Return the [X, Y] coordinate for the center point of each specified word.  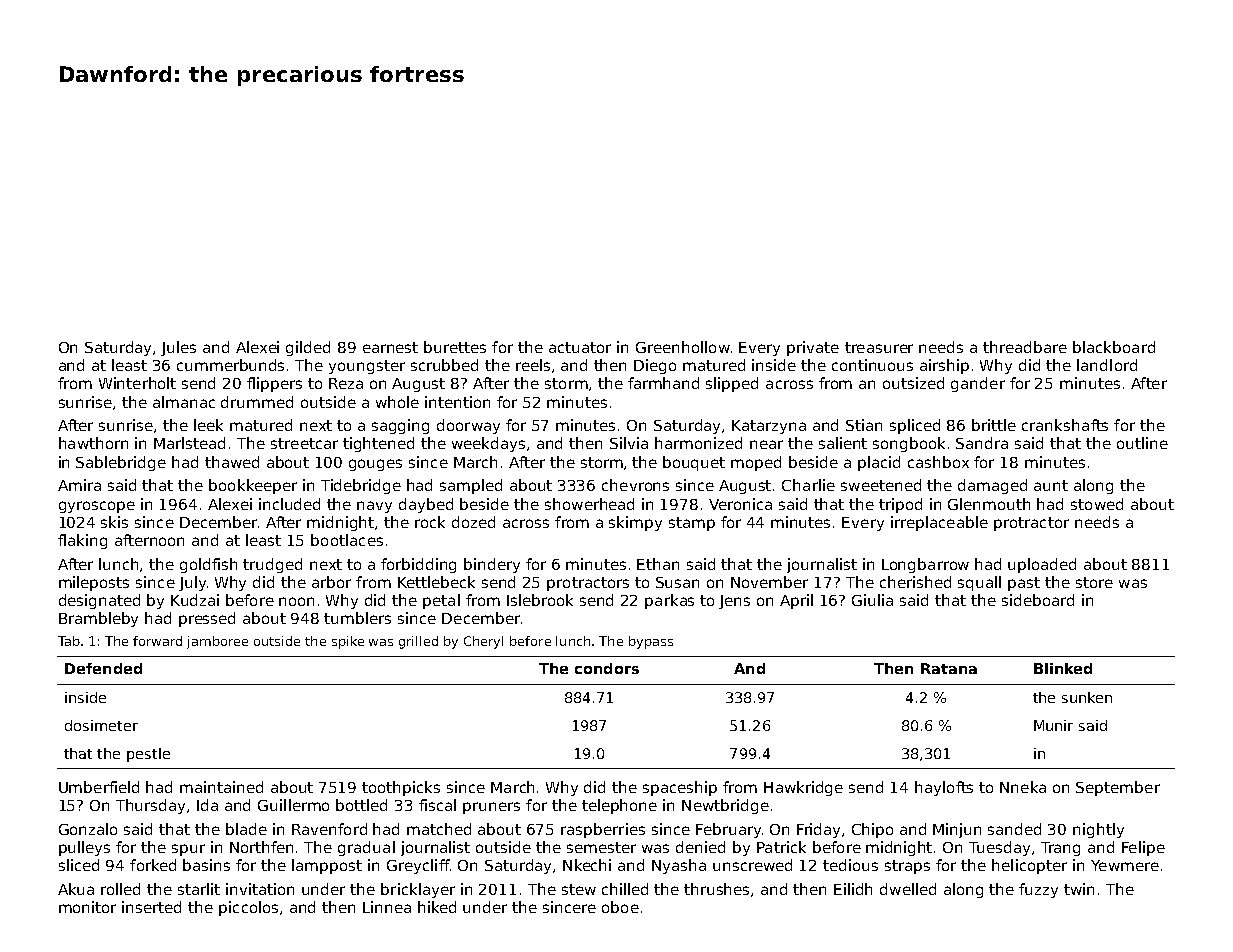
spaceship [680, 788]
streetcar [304, 443]
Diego [655, 366]
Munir [1053, 725]
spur [188, 850]
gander [978, 384]
